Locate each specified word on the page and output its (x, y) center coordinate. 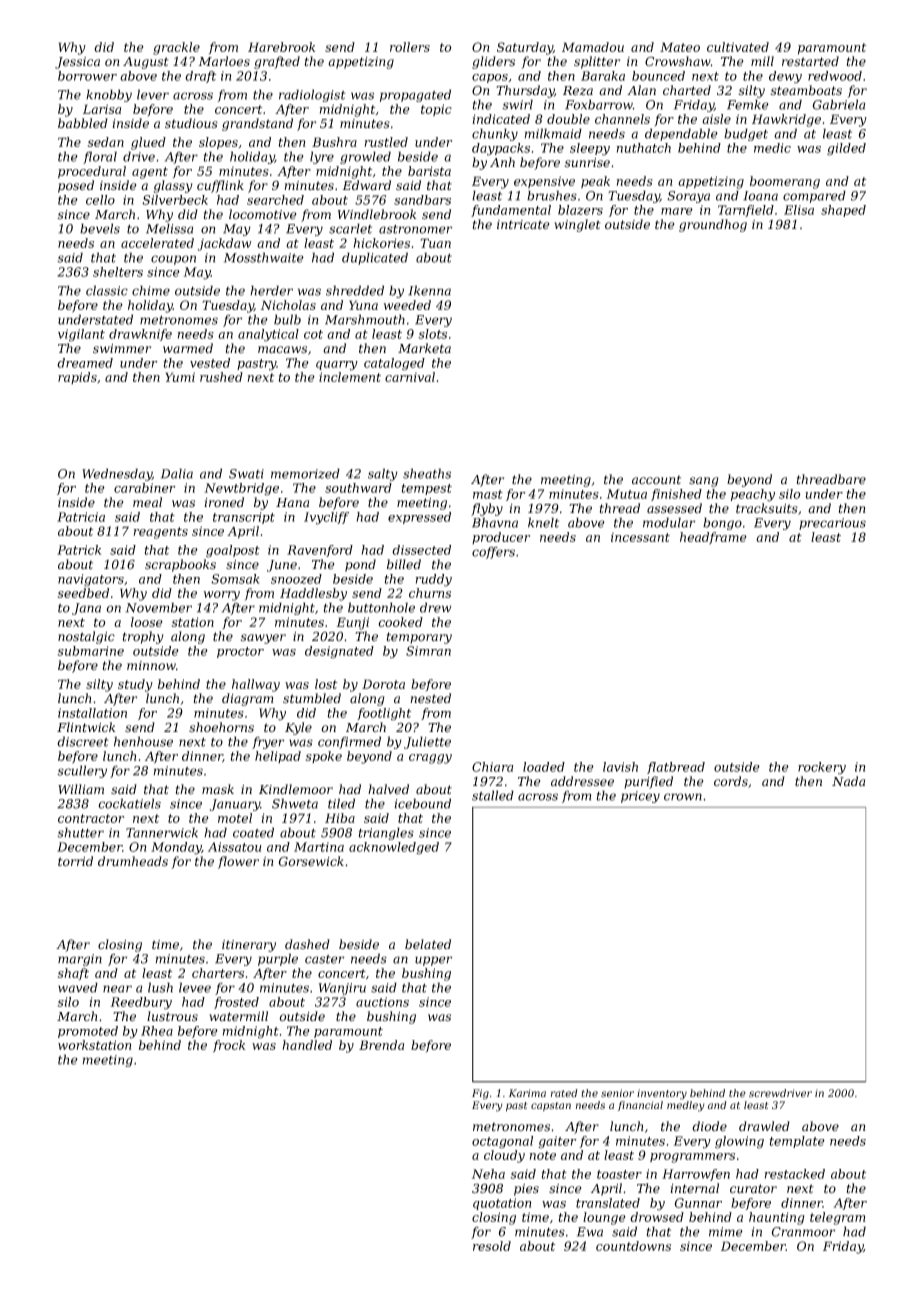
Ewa (590, 1232)
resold (492, 1246)
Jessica (77, 63)
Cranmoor (803, 1232)
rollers (410, 47)
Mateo (680, 47)
